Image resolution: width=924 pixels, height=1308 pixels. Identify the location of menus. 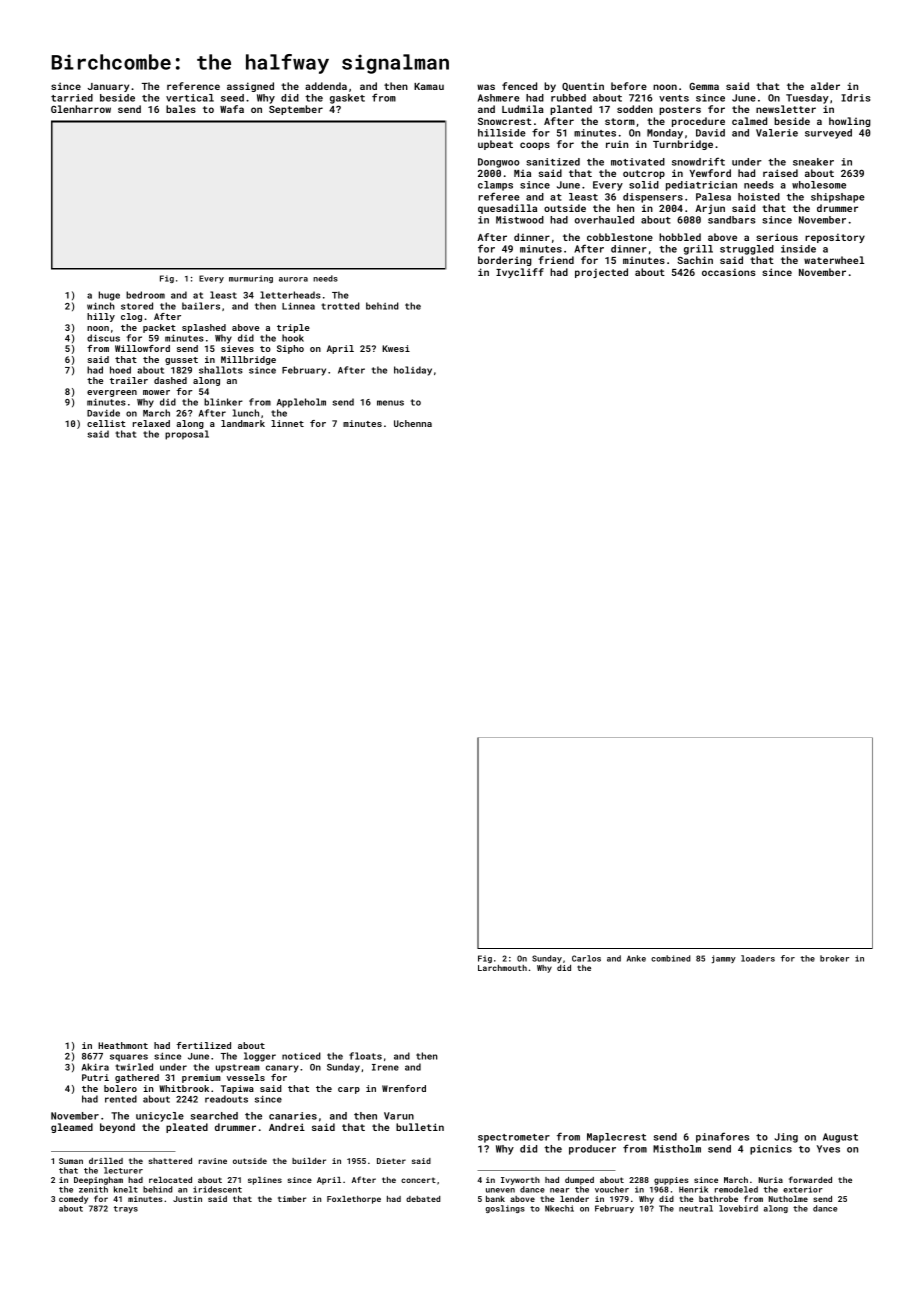
(390, 403).
